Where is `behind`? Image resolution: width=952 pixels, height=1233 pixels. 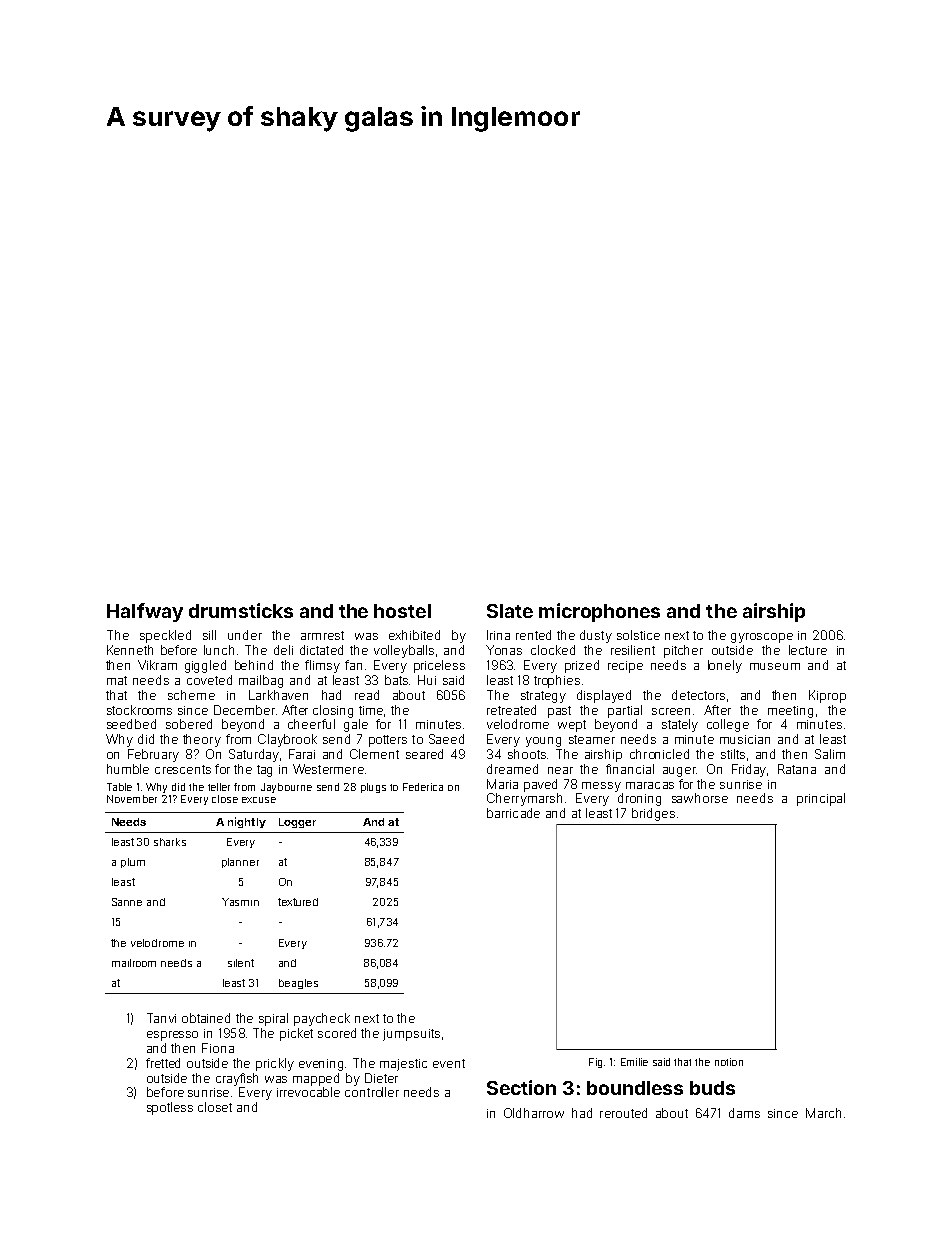
behind is located at coordinates (254, 665).
